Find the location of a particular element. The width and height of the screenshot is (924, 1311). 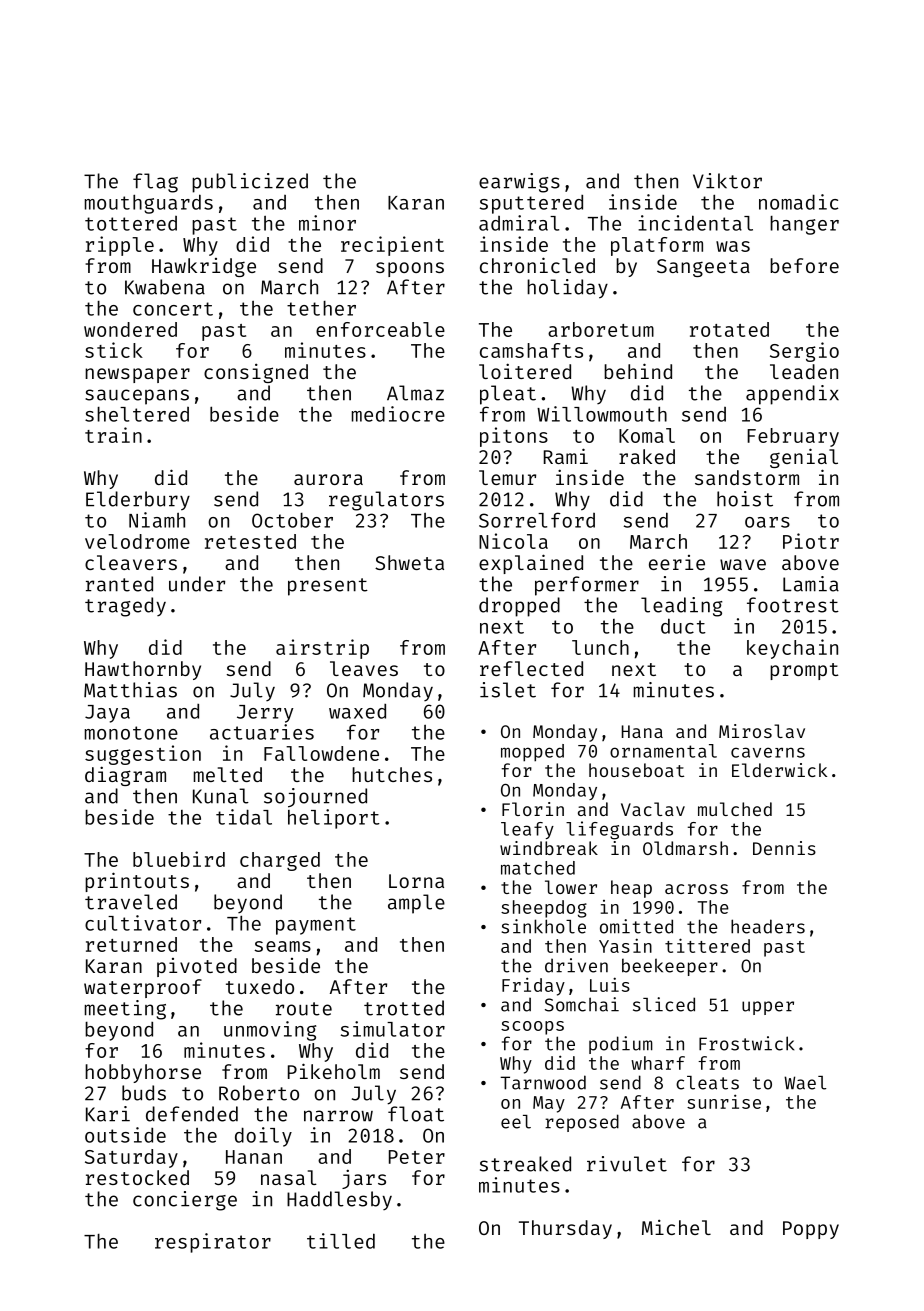

publicized is located at coordinates (250, 183).
